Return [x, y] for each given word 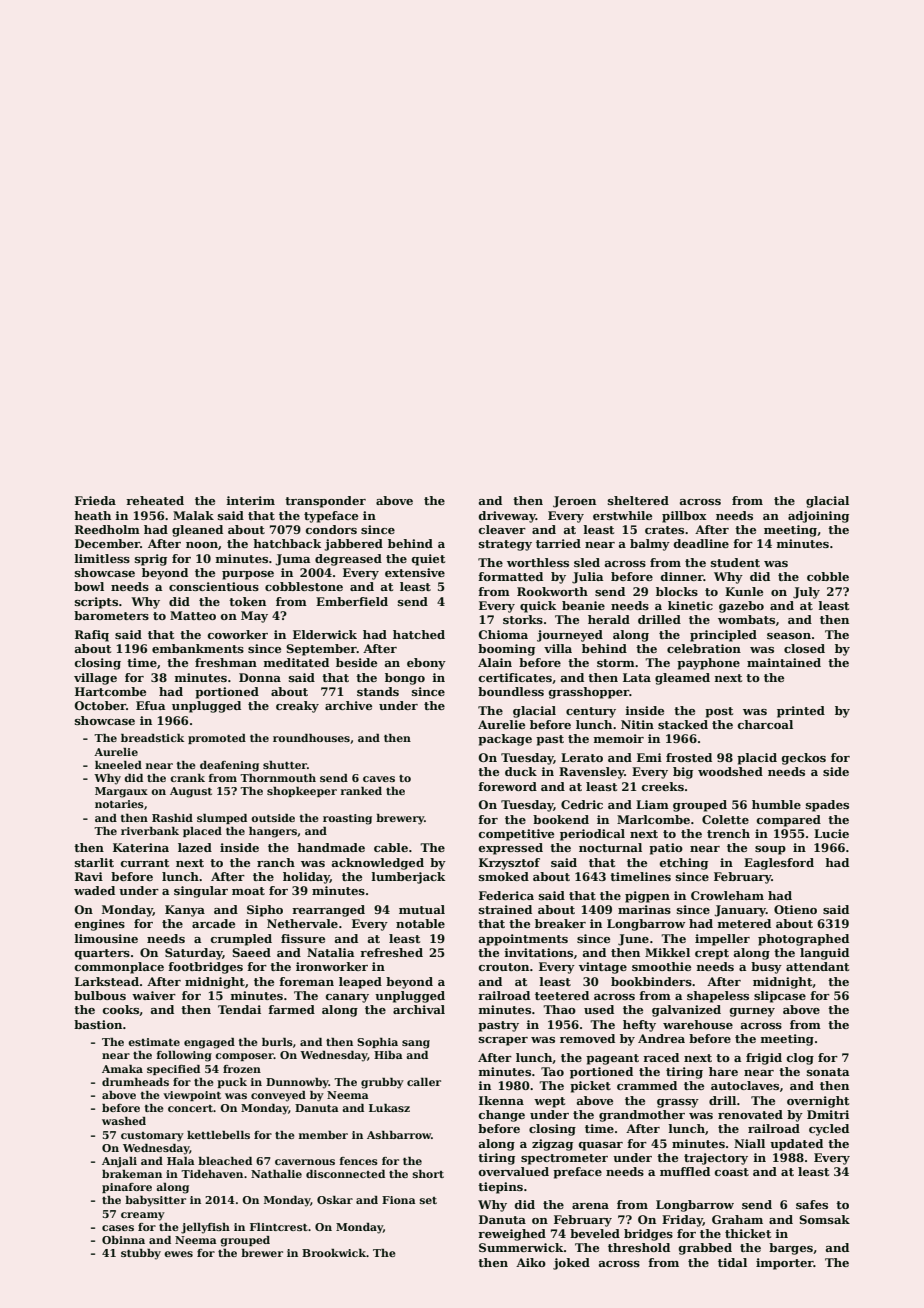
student [735, 562]
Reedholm [107, 529]
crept [712, 954]
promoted [217, 739]
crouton [504, 967]
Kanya [185, 911]
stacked [683, 724]
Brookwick [334, 1253]
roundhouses [311, 738]
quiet [428, 560]
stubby [141, 1254]
